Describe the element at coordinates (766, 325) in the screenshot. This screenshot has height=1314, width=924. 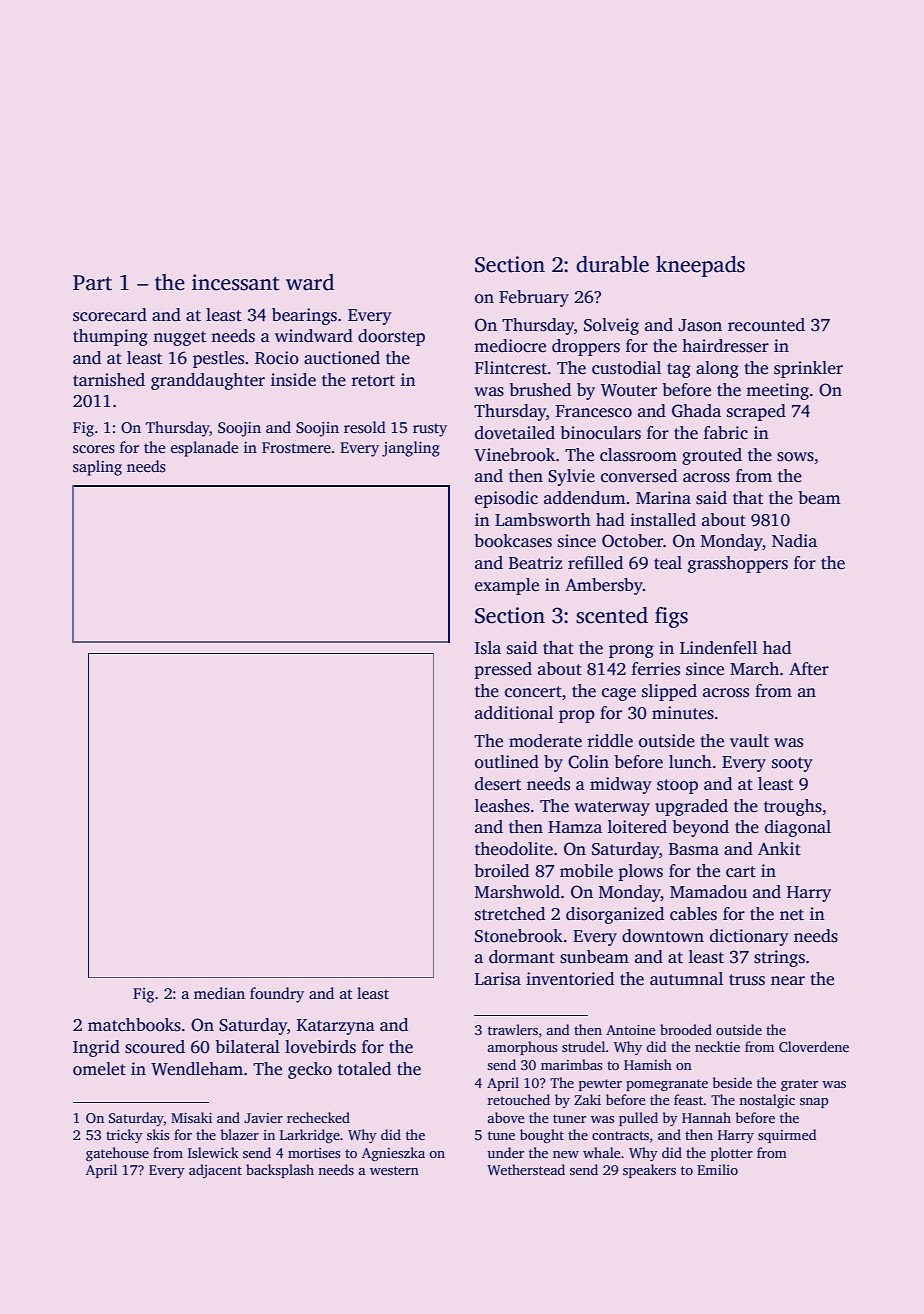
I see `recounted` at that location.
